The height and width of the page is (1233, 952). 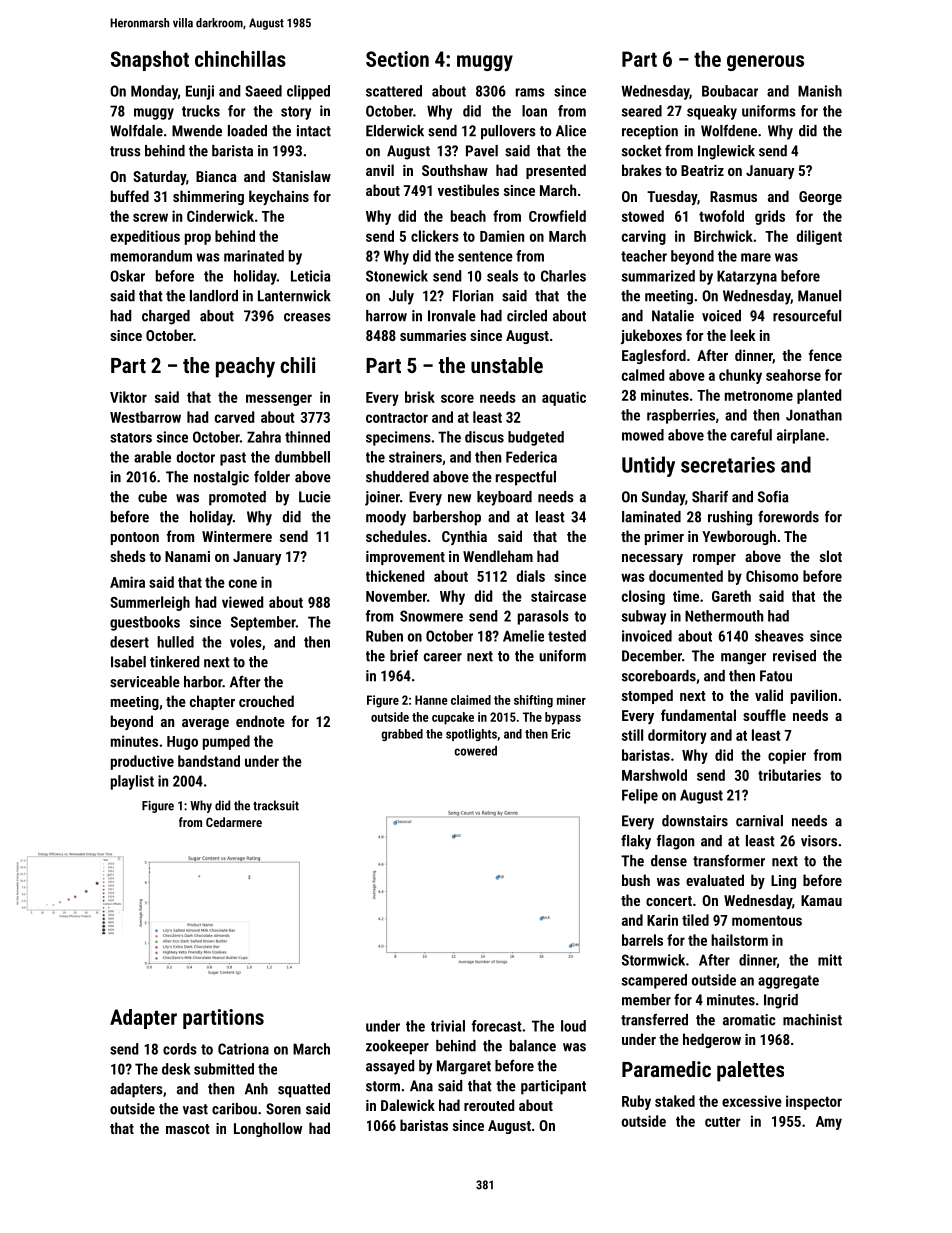 What do you see at coordinates (260, 721) in the page?
I see `endnote` at bounding box center [260, 721].
